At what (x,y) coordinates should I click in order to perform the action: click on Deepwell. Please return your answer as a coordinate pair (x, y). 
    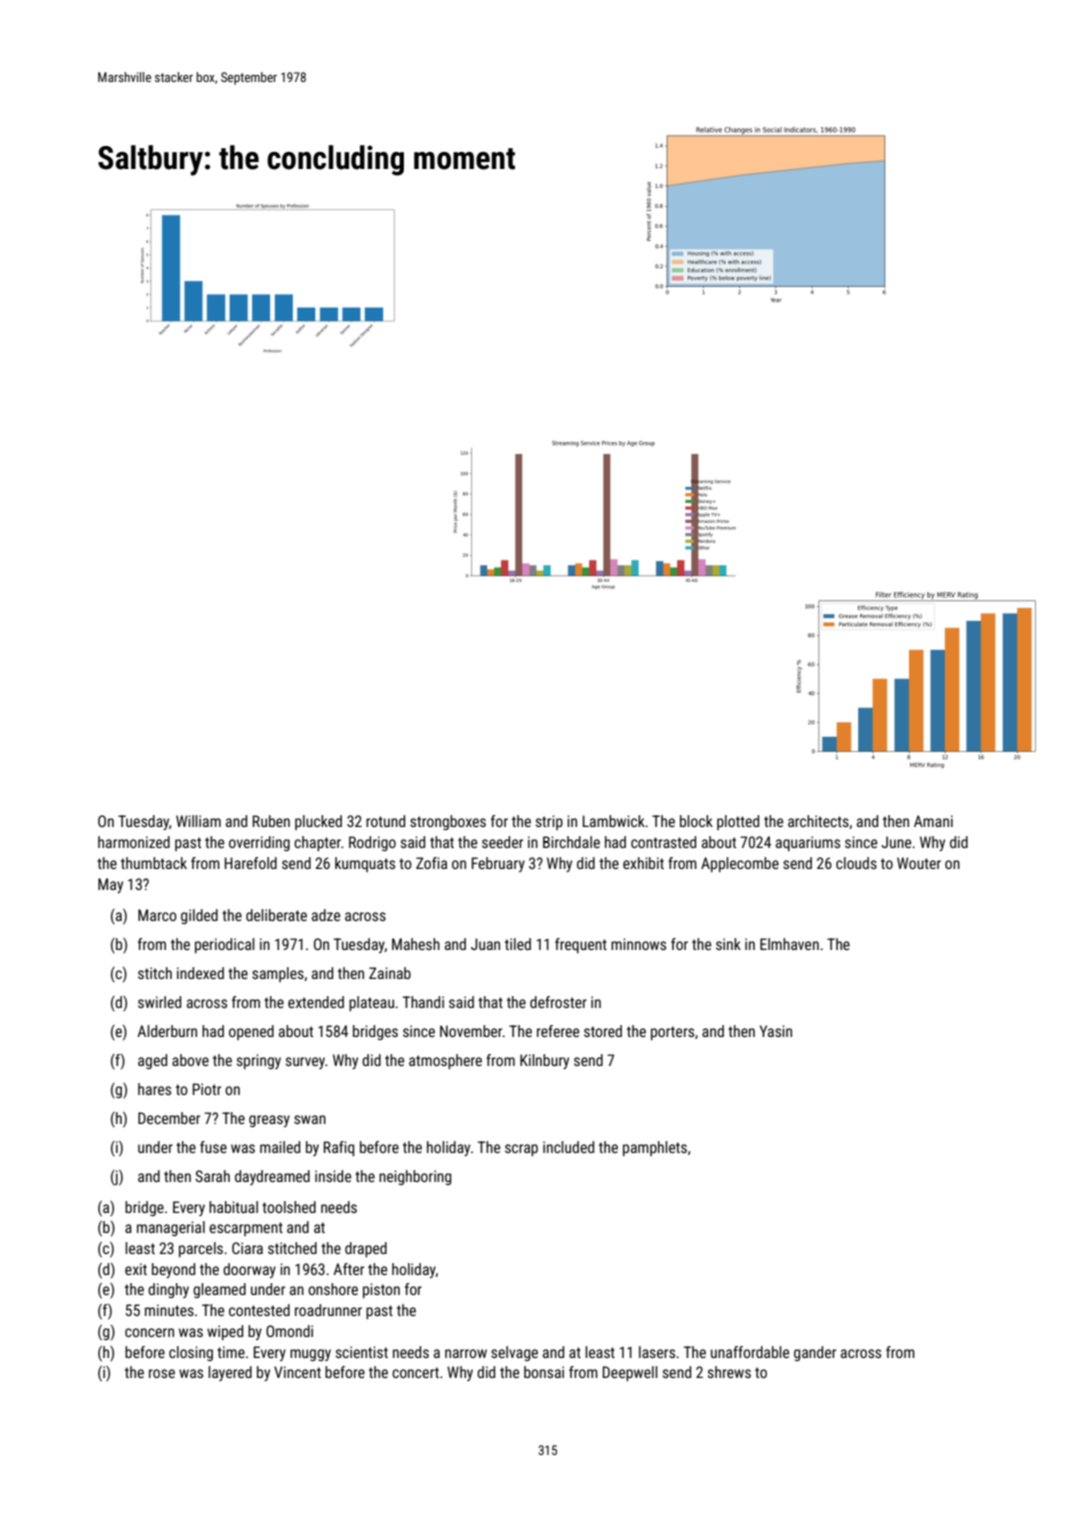
    Looking at the image, I should click on (630, 1373).
